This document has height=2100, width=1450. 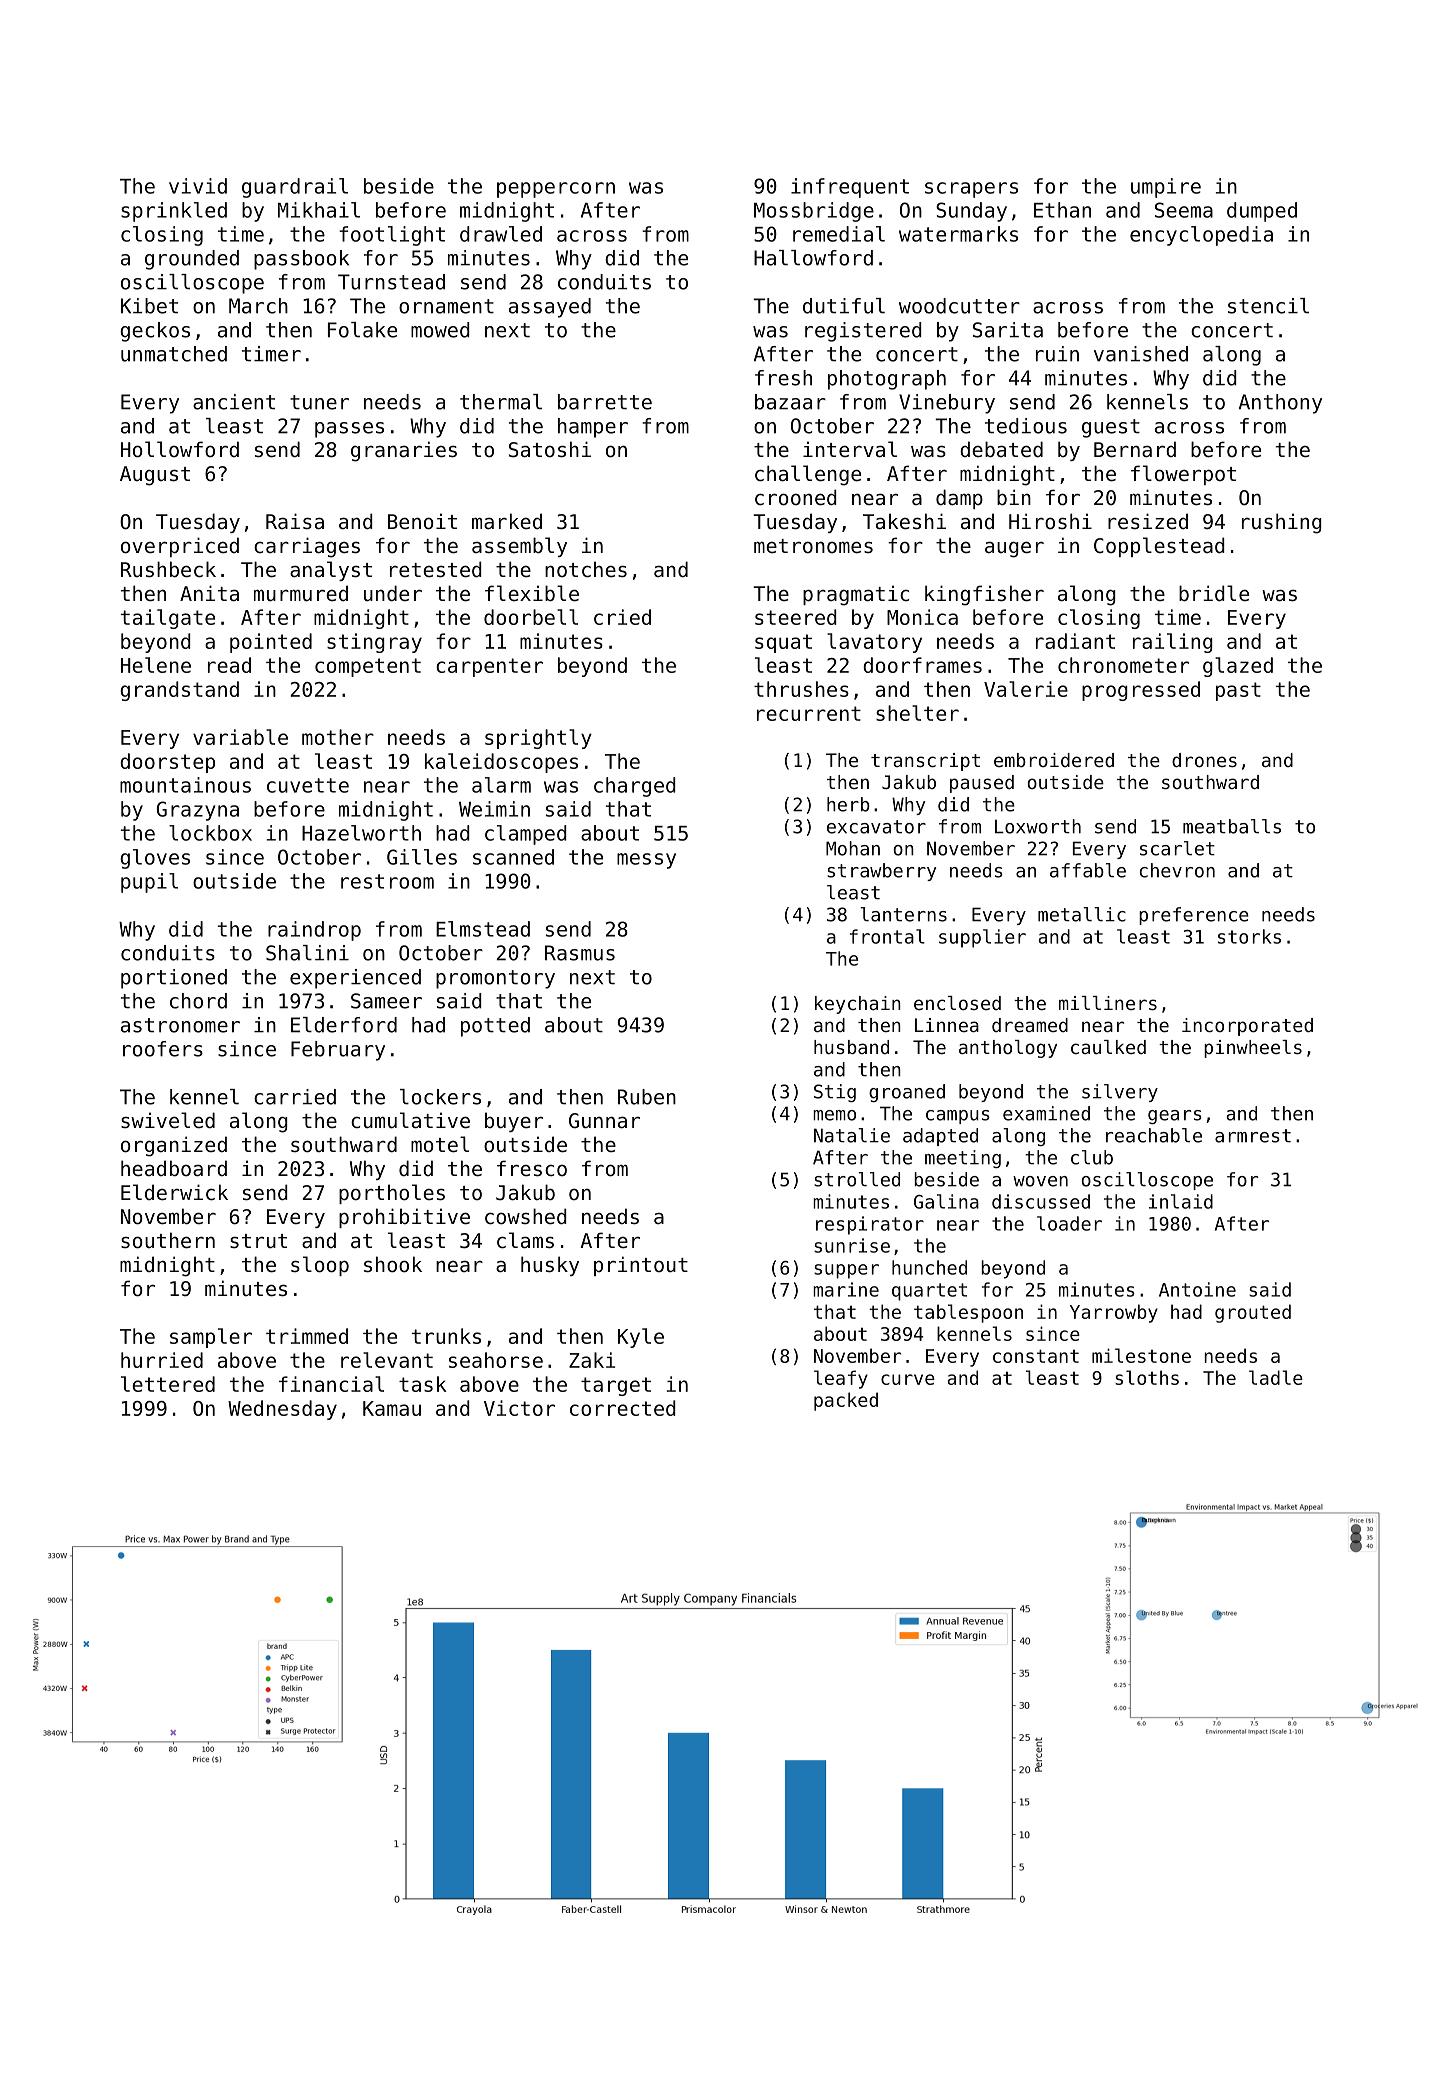 What do you see at coordinates (168, 569) in the document?
I see `Rushbeck` at bounding box center [168, 569].
